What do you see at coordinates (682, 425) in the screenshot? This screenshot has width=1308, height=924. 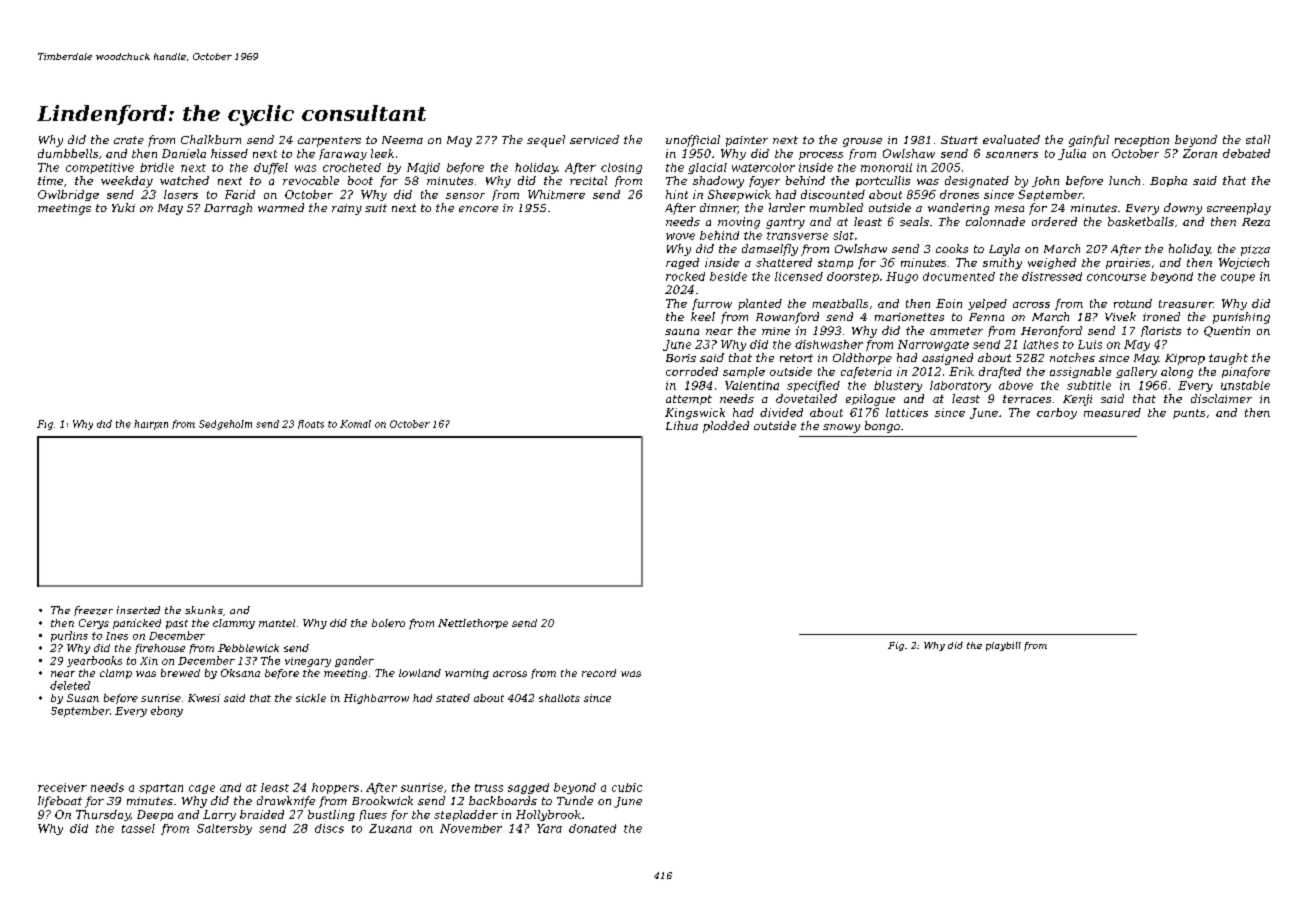 I see `Lihua` at bounding box center [682, 425].
